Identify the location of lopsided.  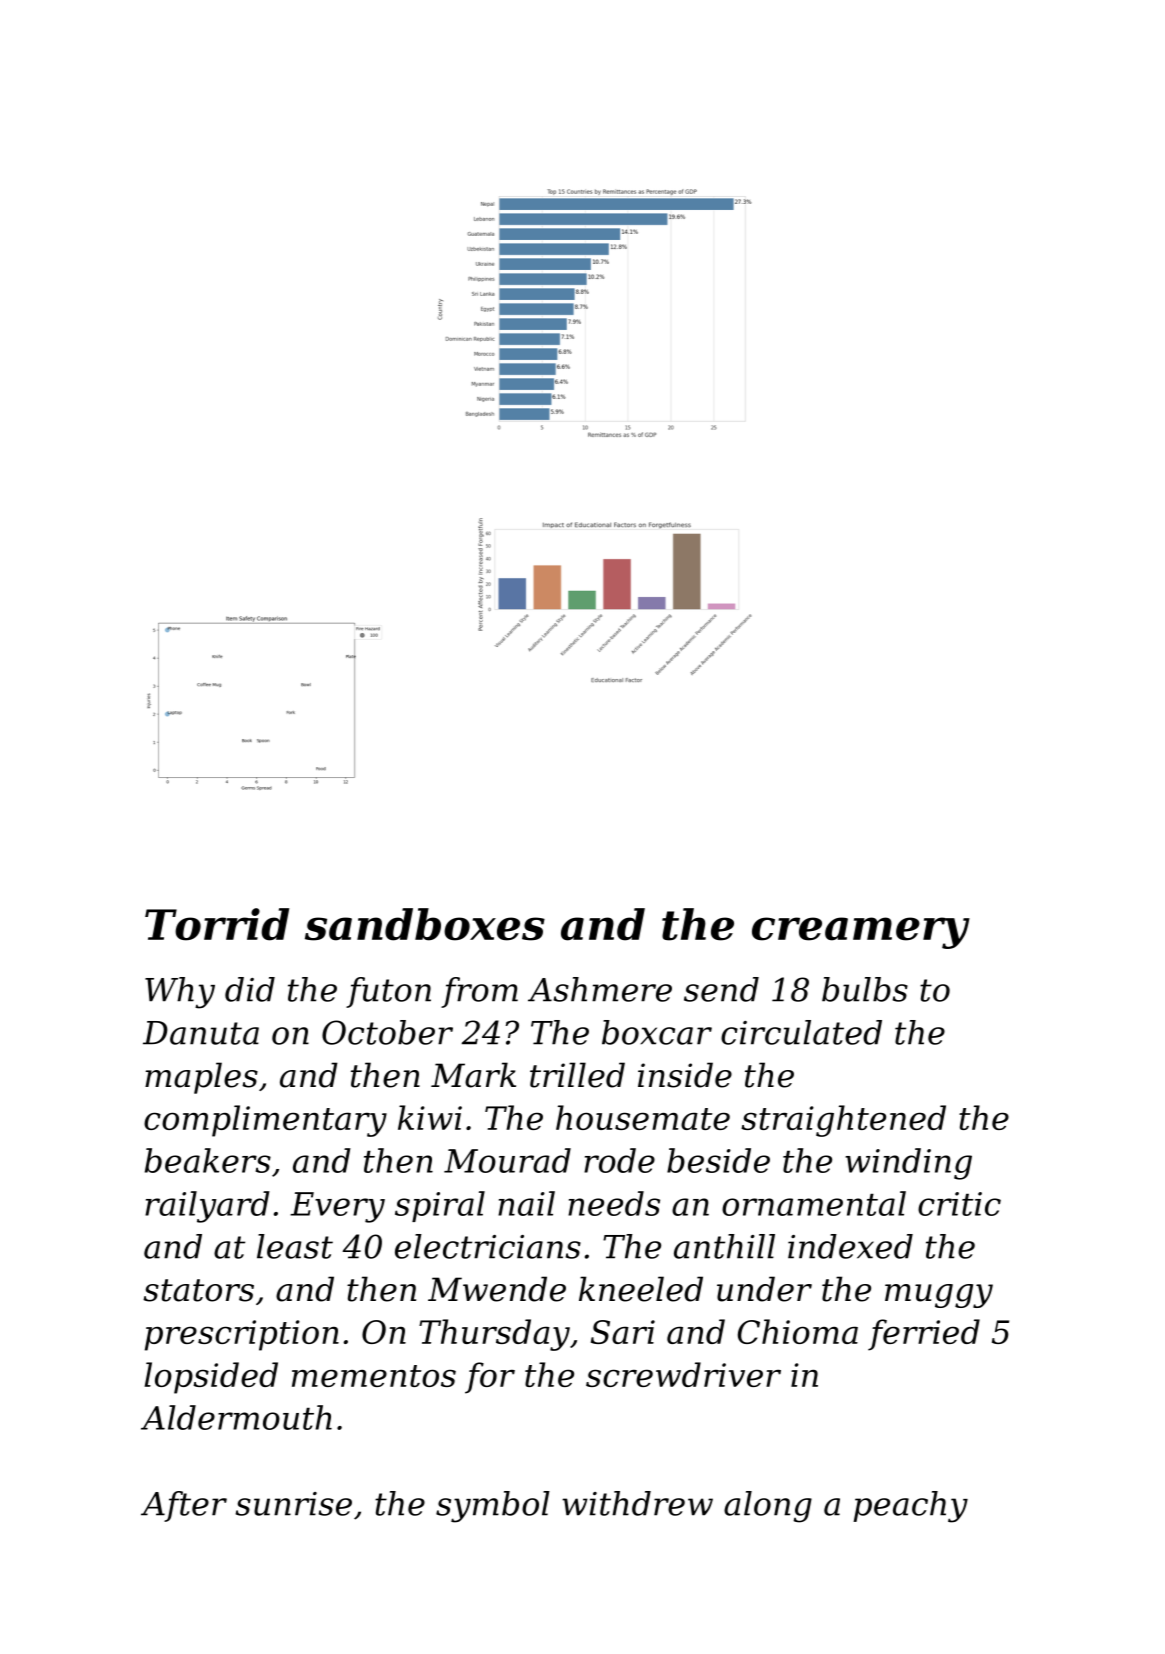
(211, 1378).
